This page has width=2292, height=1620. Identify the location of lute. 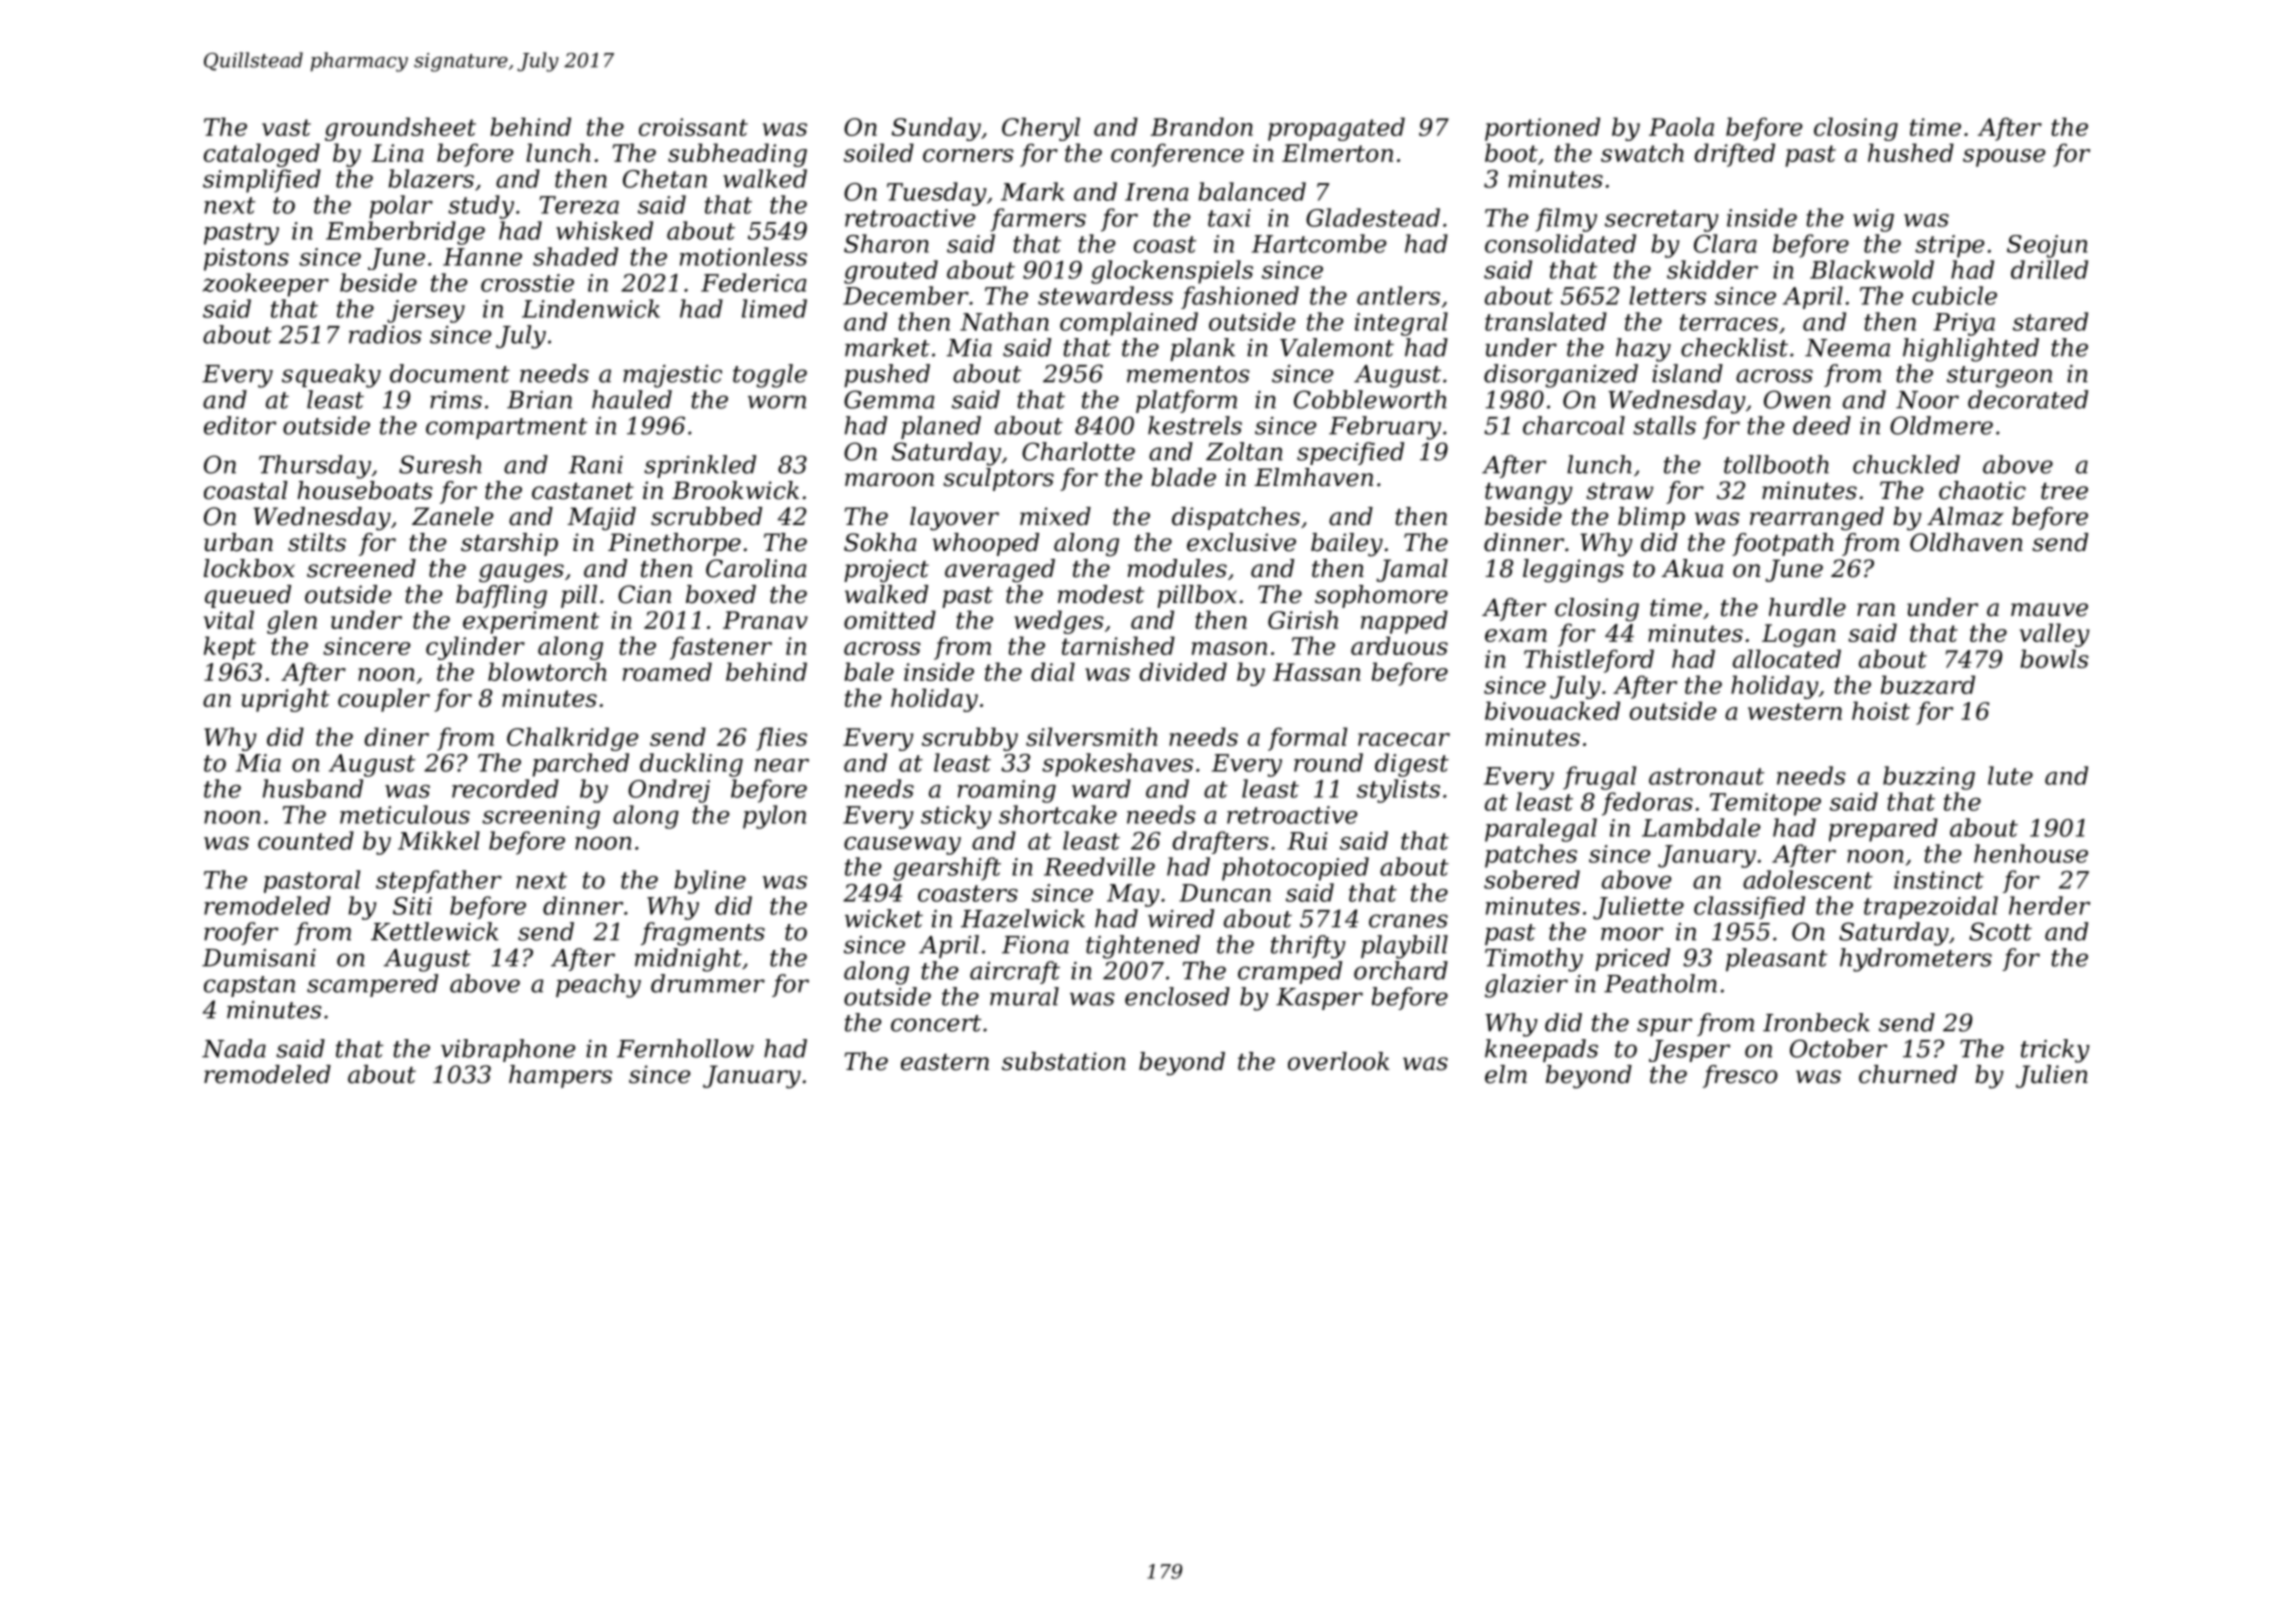
(2010, 775).
